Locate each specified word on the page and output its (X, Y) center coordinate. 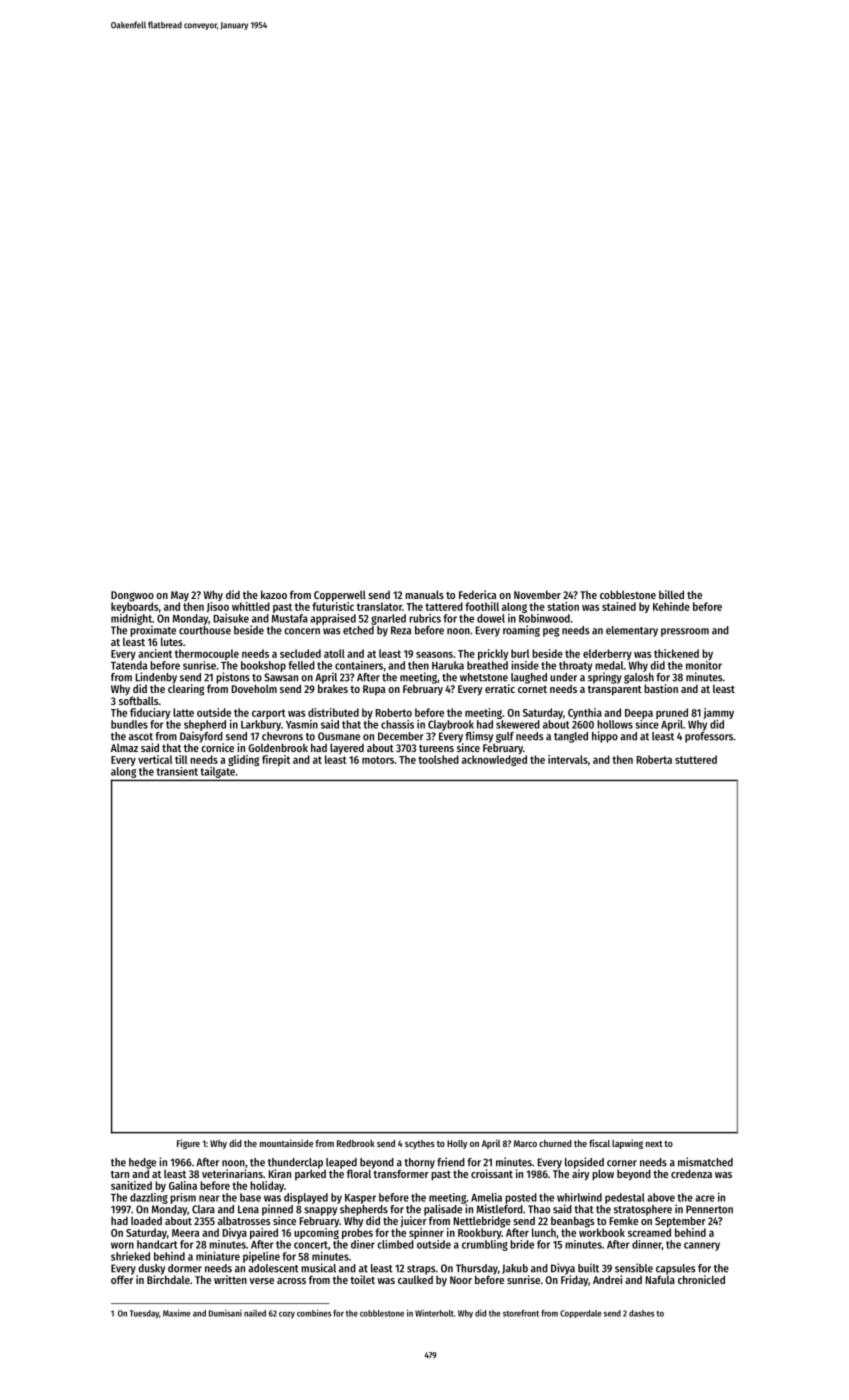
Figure (188, 1144)
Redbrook (356, 1143)
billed (671, 594)
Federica (478, 594)
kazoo (274, 594)
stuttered (696, 759)
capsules (676, 1269)
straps (421, 1270)
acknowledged (494, 760)
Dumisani (225, 1313)
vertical (155, 759)
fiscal (599, 1143)
